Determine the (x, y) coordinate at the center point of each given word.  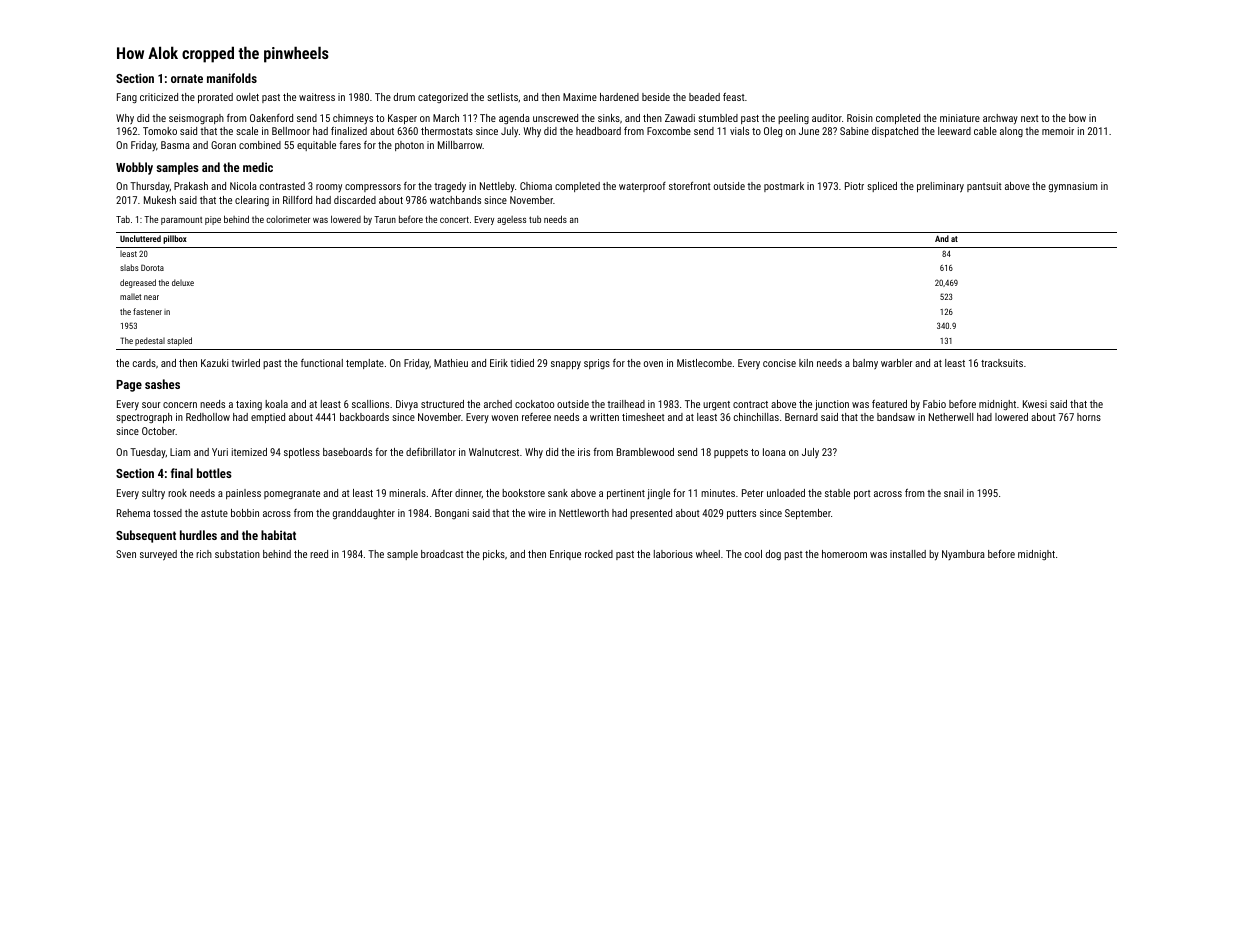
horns (1089, 417)
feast (733, 96)
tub (535, 219)
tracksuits (1002, 363)
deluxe (183, 282)
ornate (187, 78)
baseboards (347, 452)
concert (454, 219)
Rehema (133, 513)
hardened (619, 97)
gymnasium (1073, 187)
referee (536, 417)
